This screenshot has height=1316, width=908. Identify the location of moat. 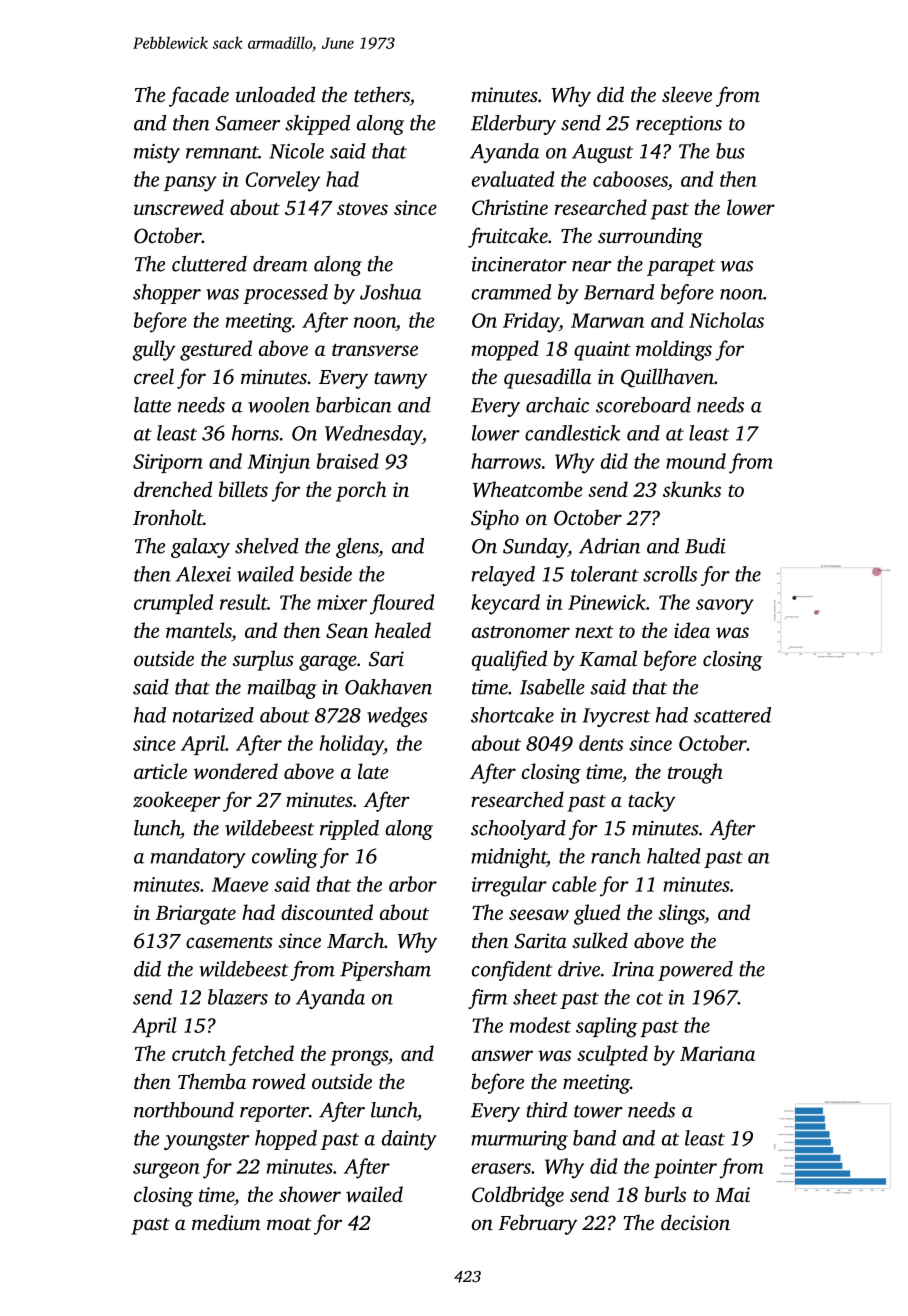
(289, 1224).
